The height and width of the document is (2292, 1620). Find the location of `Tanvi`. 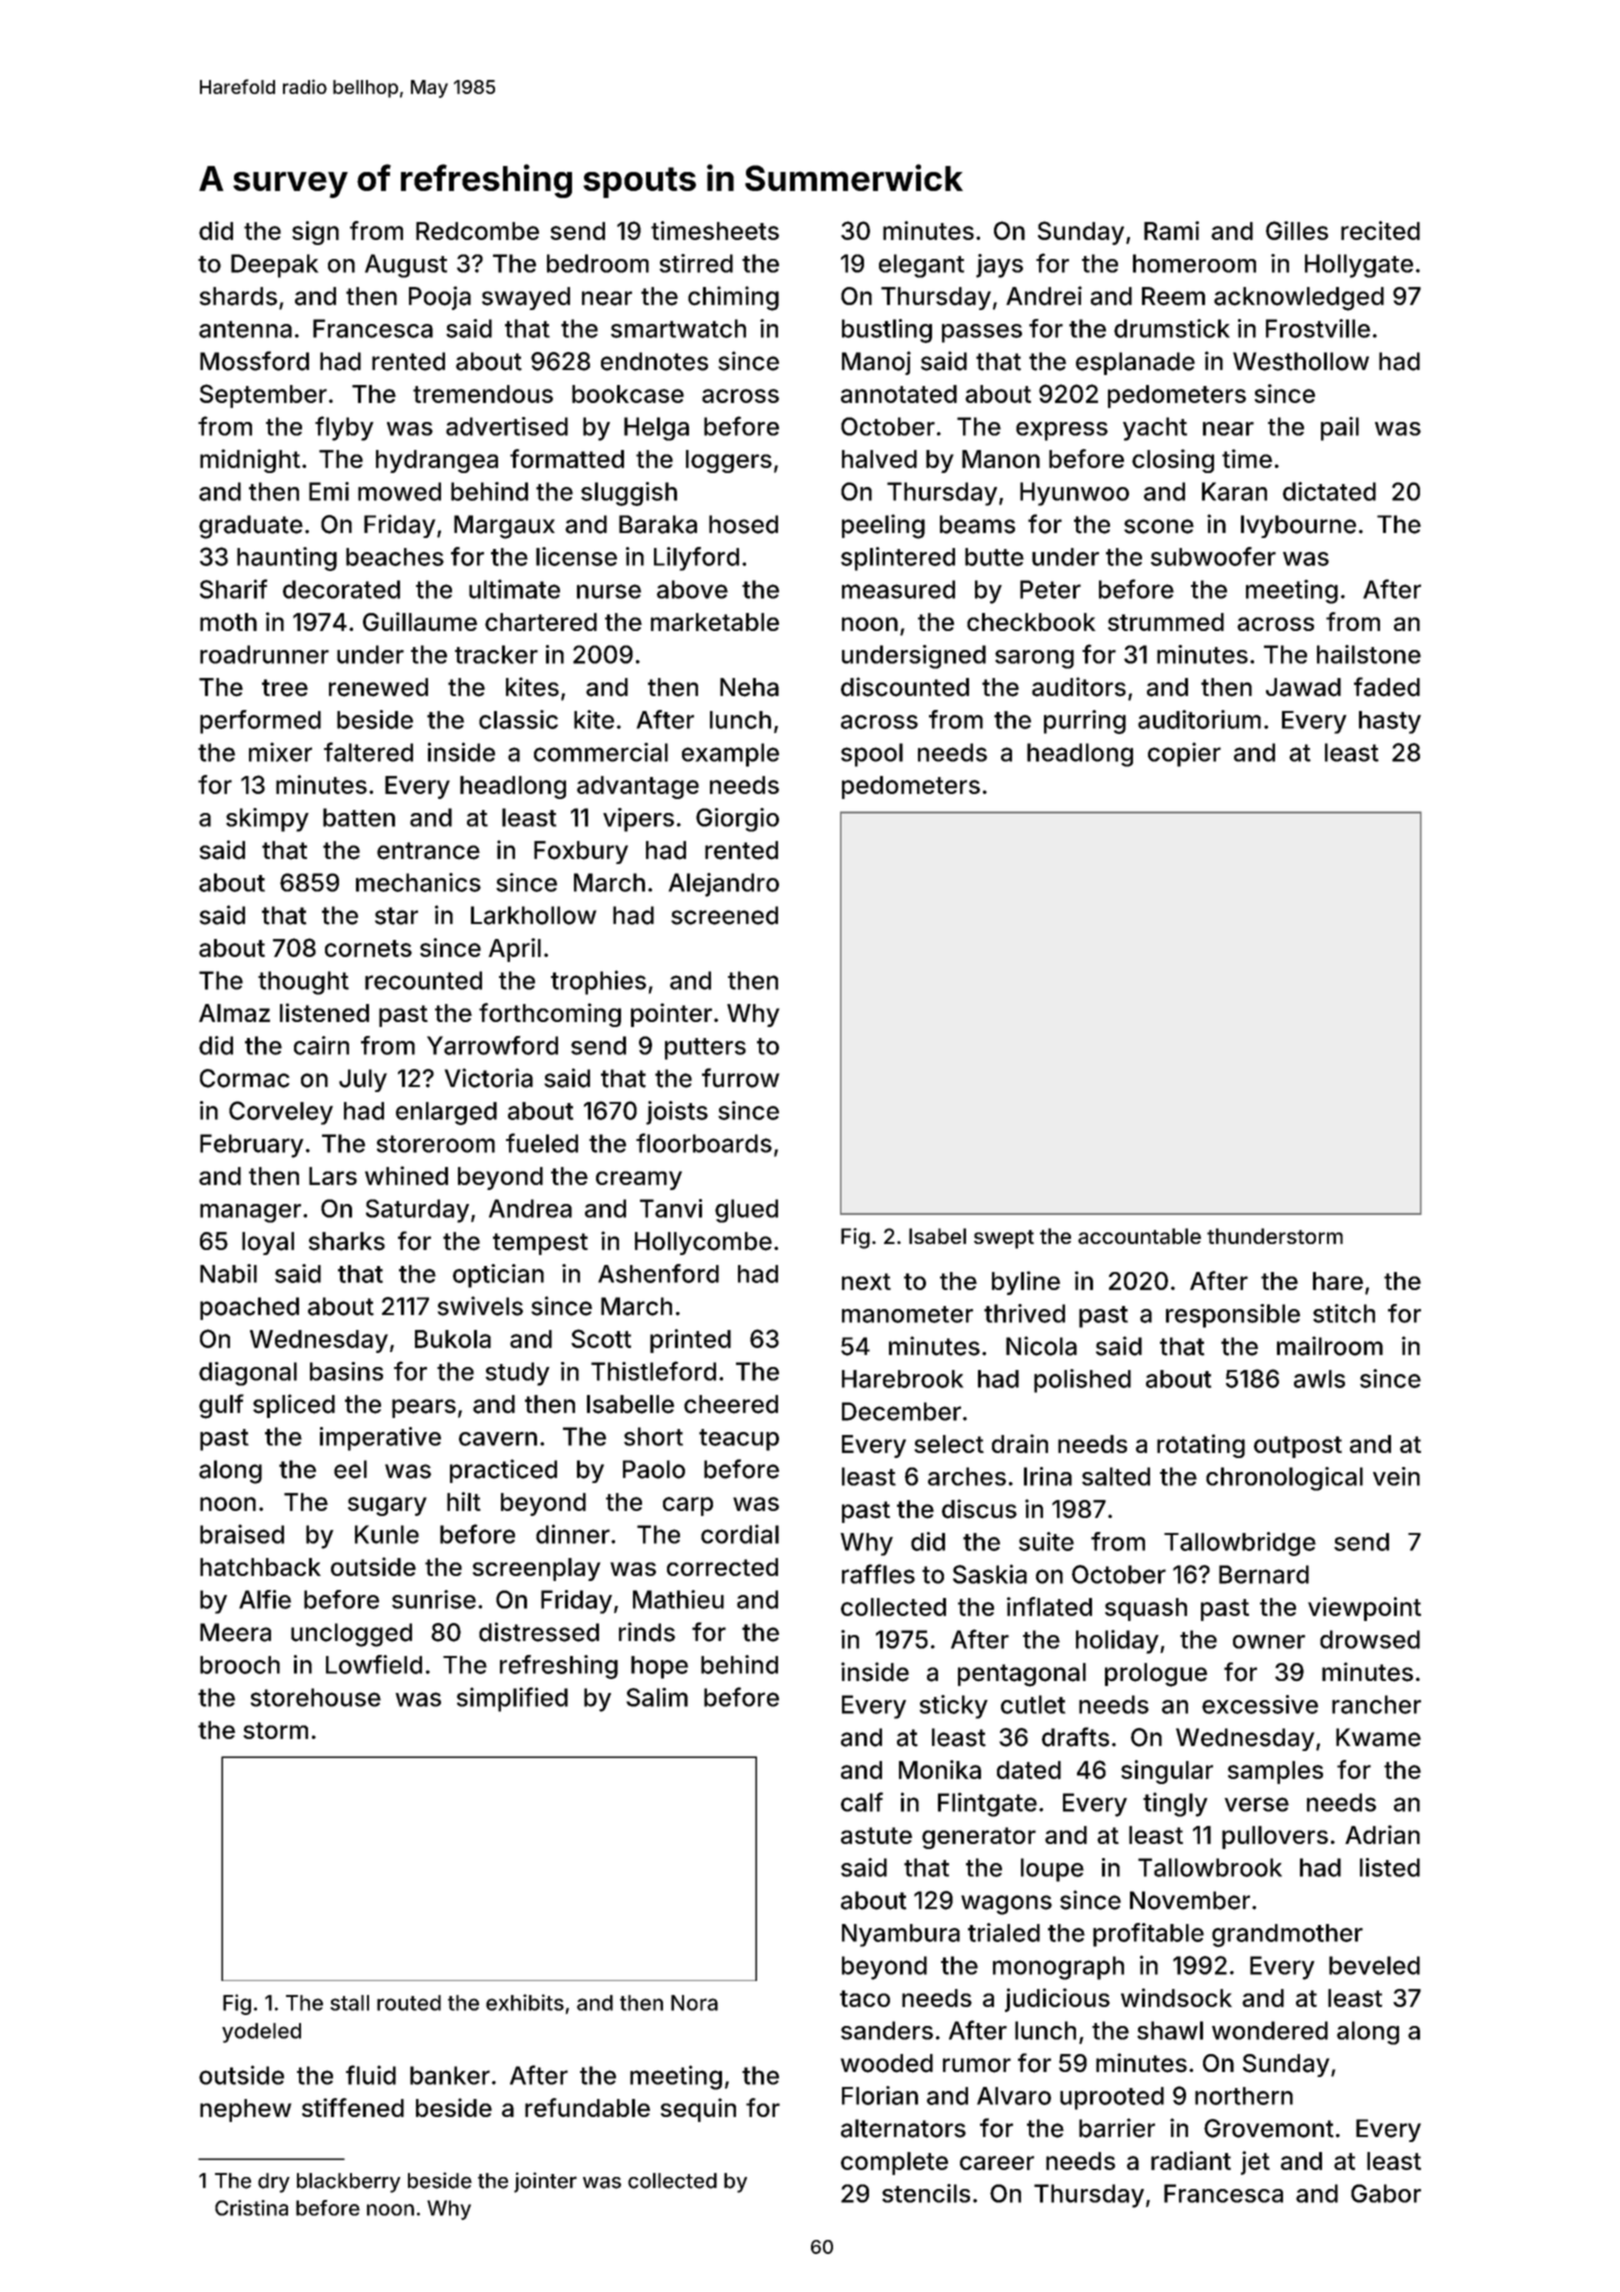

Tanvi is located at coordinates (671, 1208).
